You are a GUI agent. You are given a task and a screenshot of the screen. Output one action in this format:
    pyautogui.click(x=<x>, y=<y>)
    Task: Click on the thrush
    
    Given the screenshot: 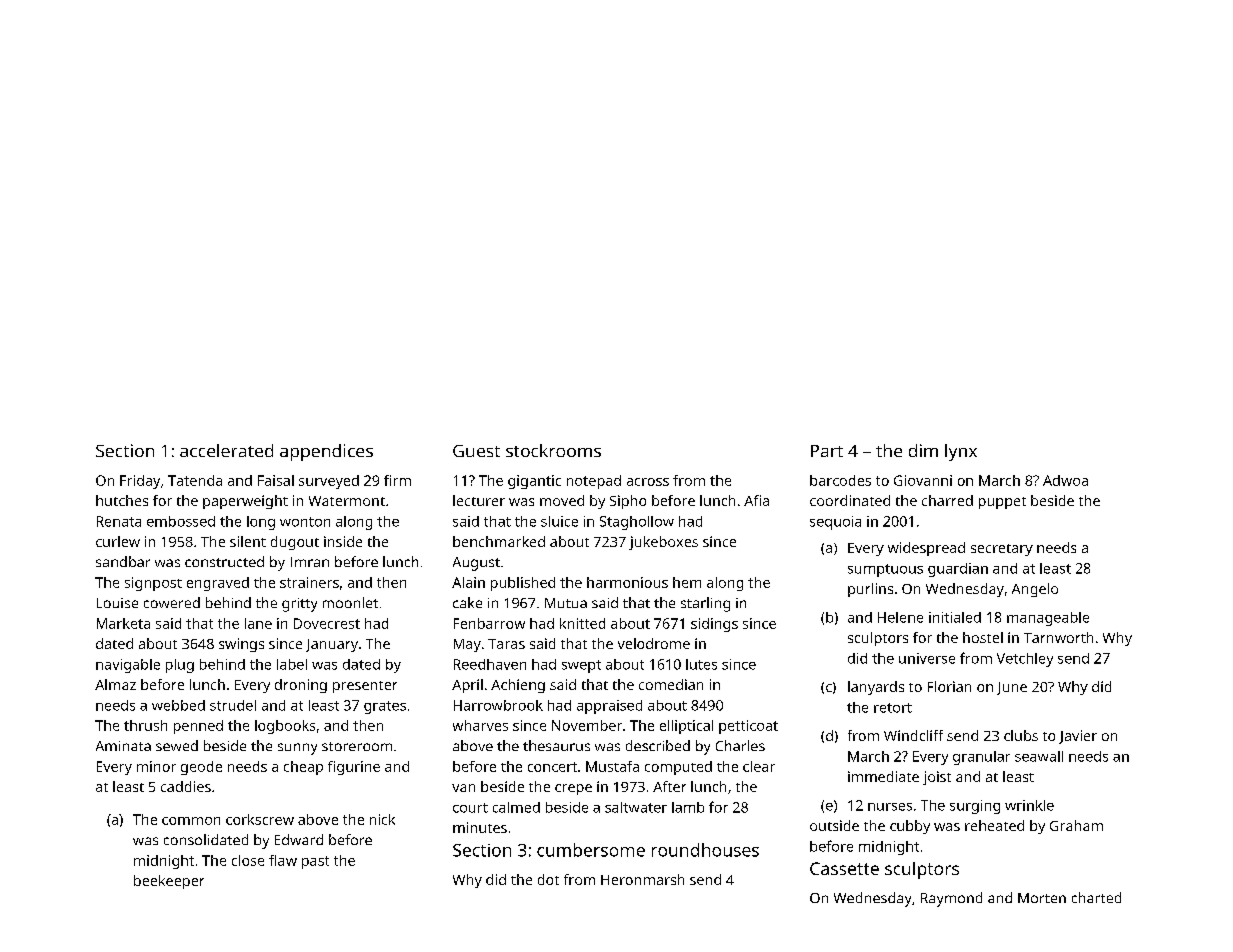 What is the action you would take?
    pyautogui.click(x=145, y=725)
